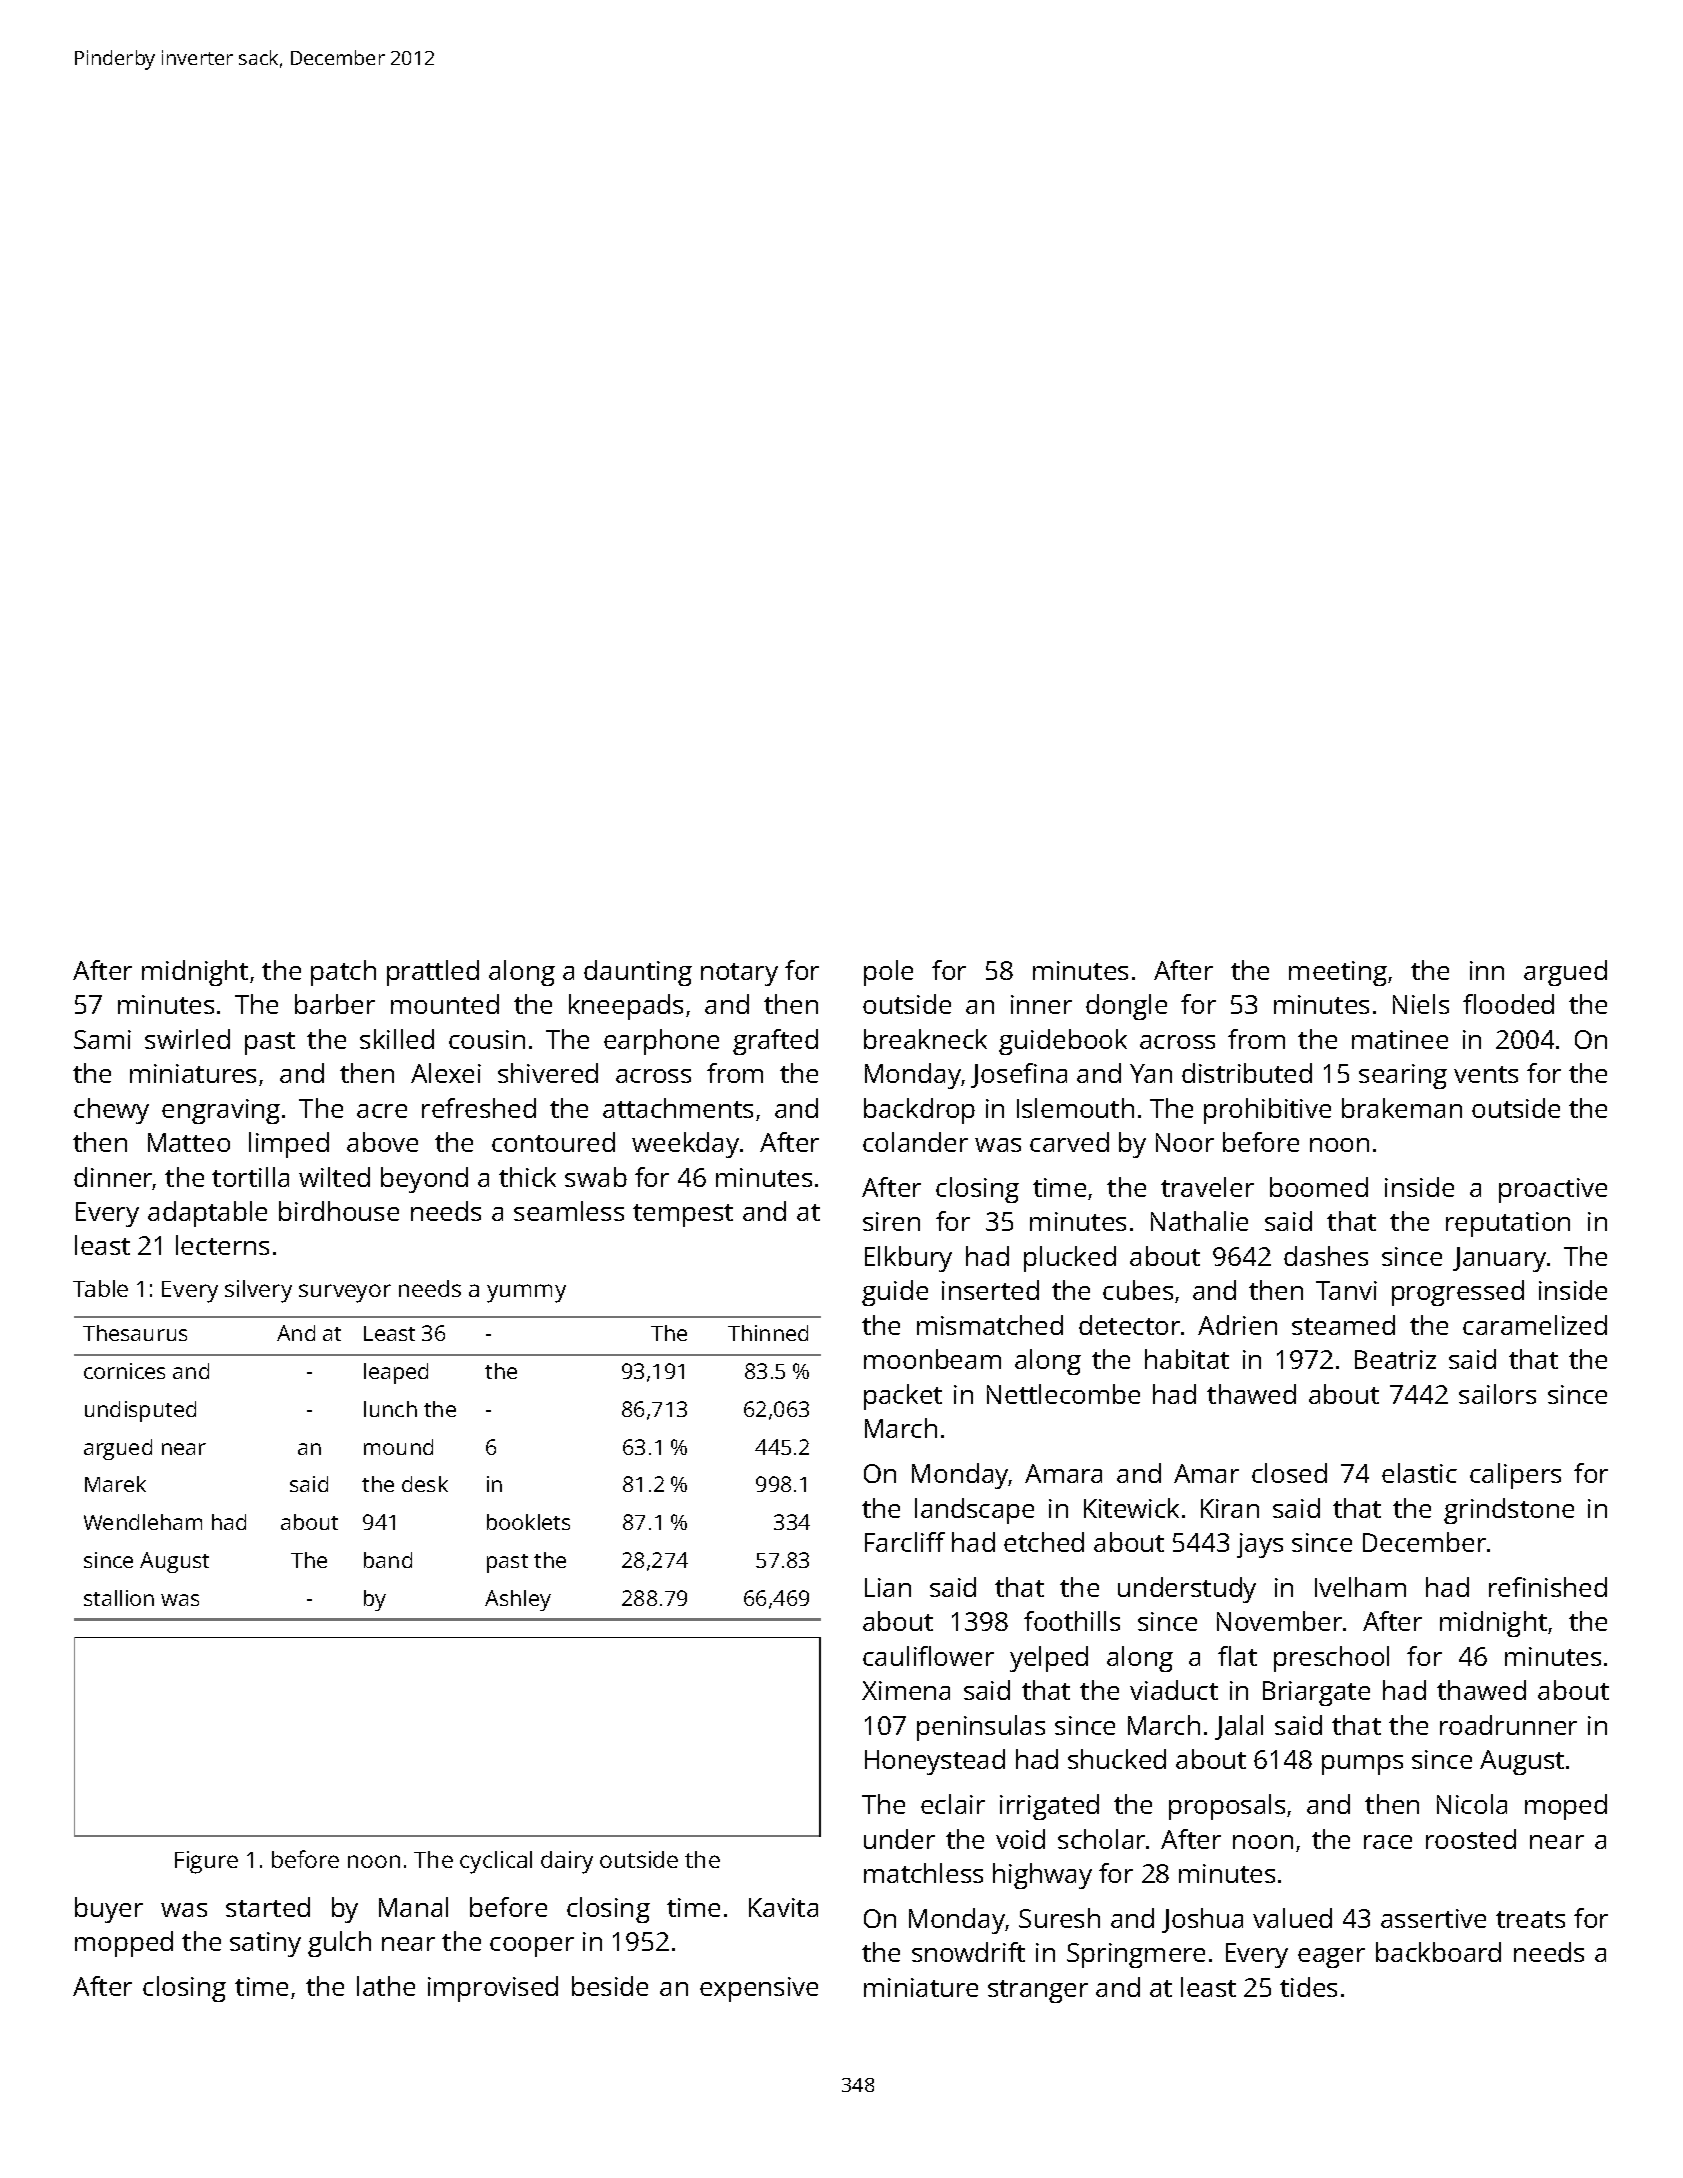 The width and height of the document is (1683, 2178). Describe the element at coordinates (265, 1944) in the document. I see `satiny` at that location.
